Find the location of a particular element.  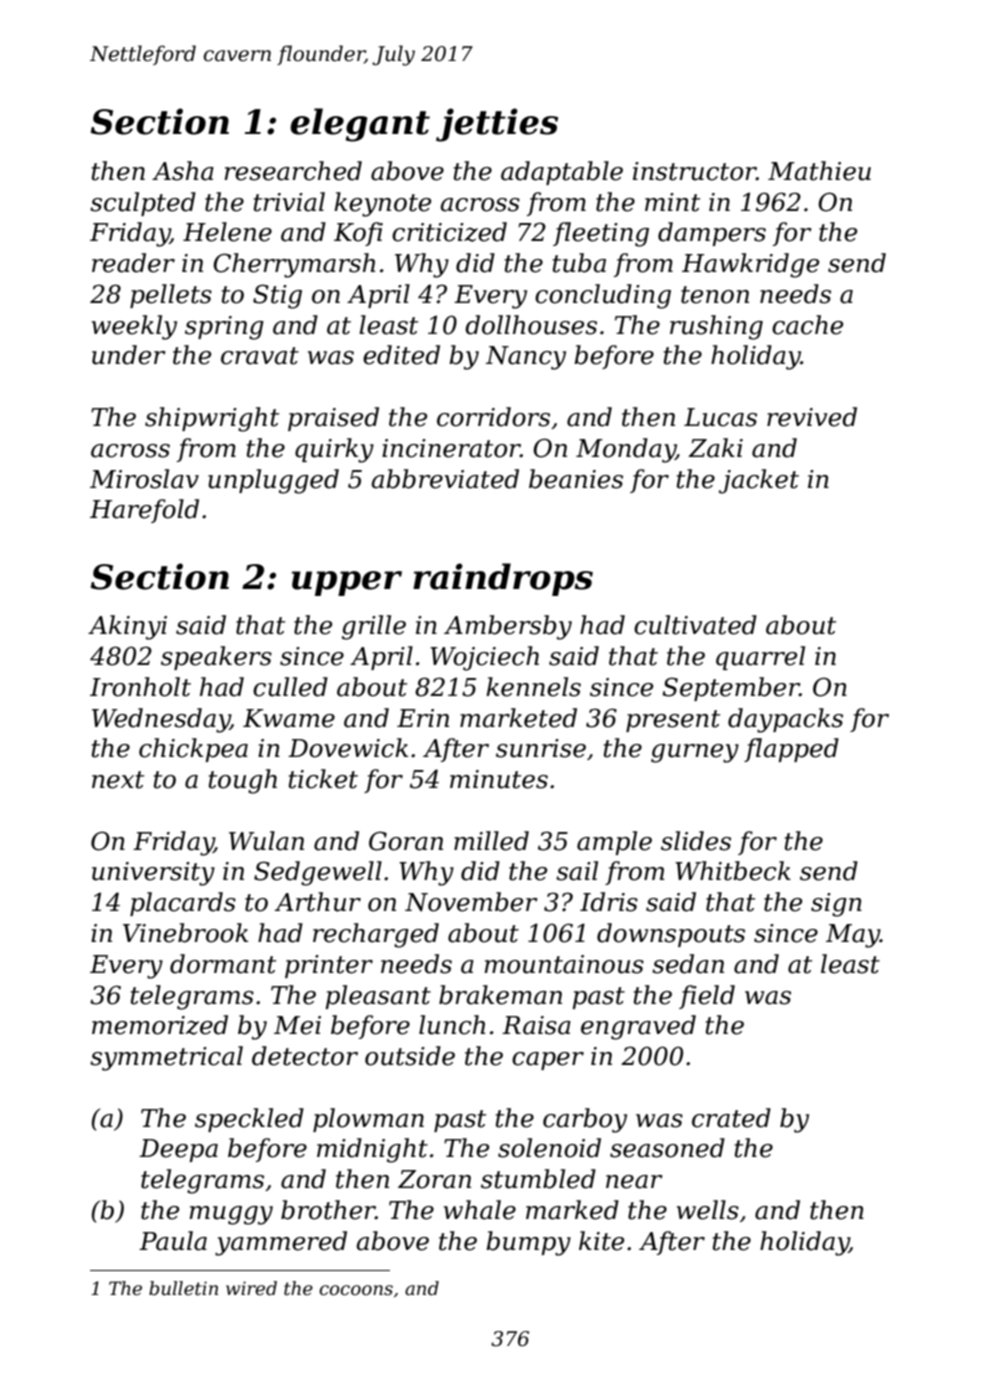

detector is located at coordinates (305, 1056).
